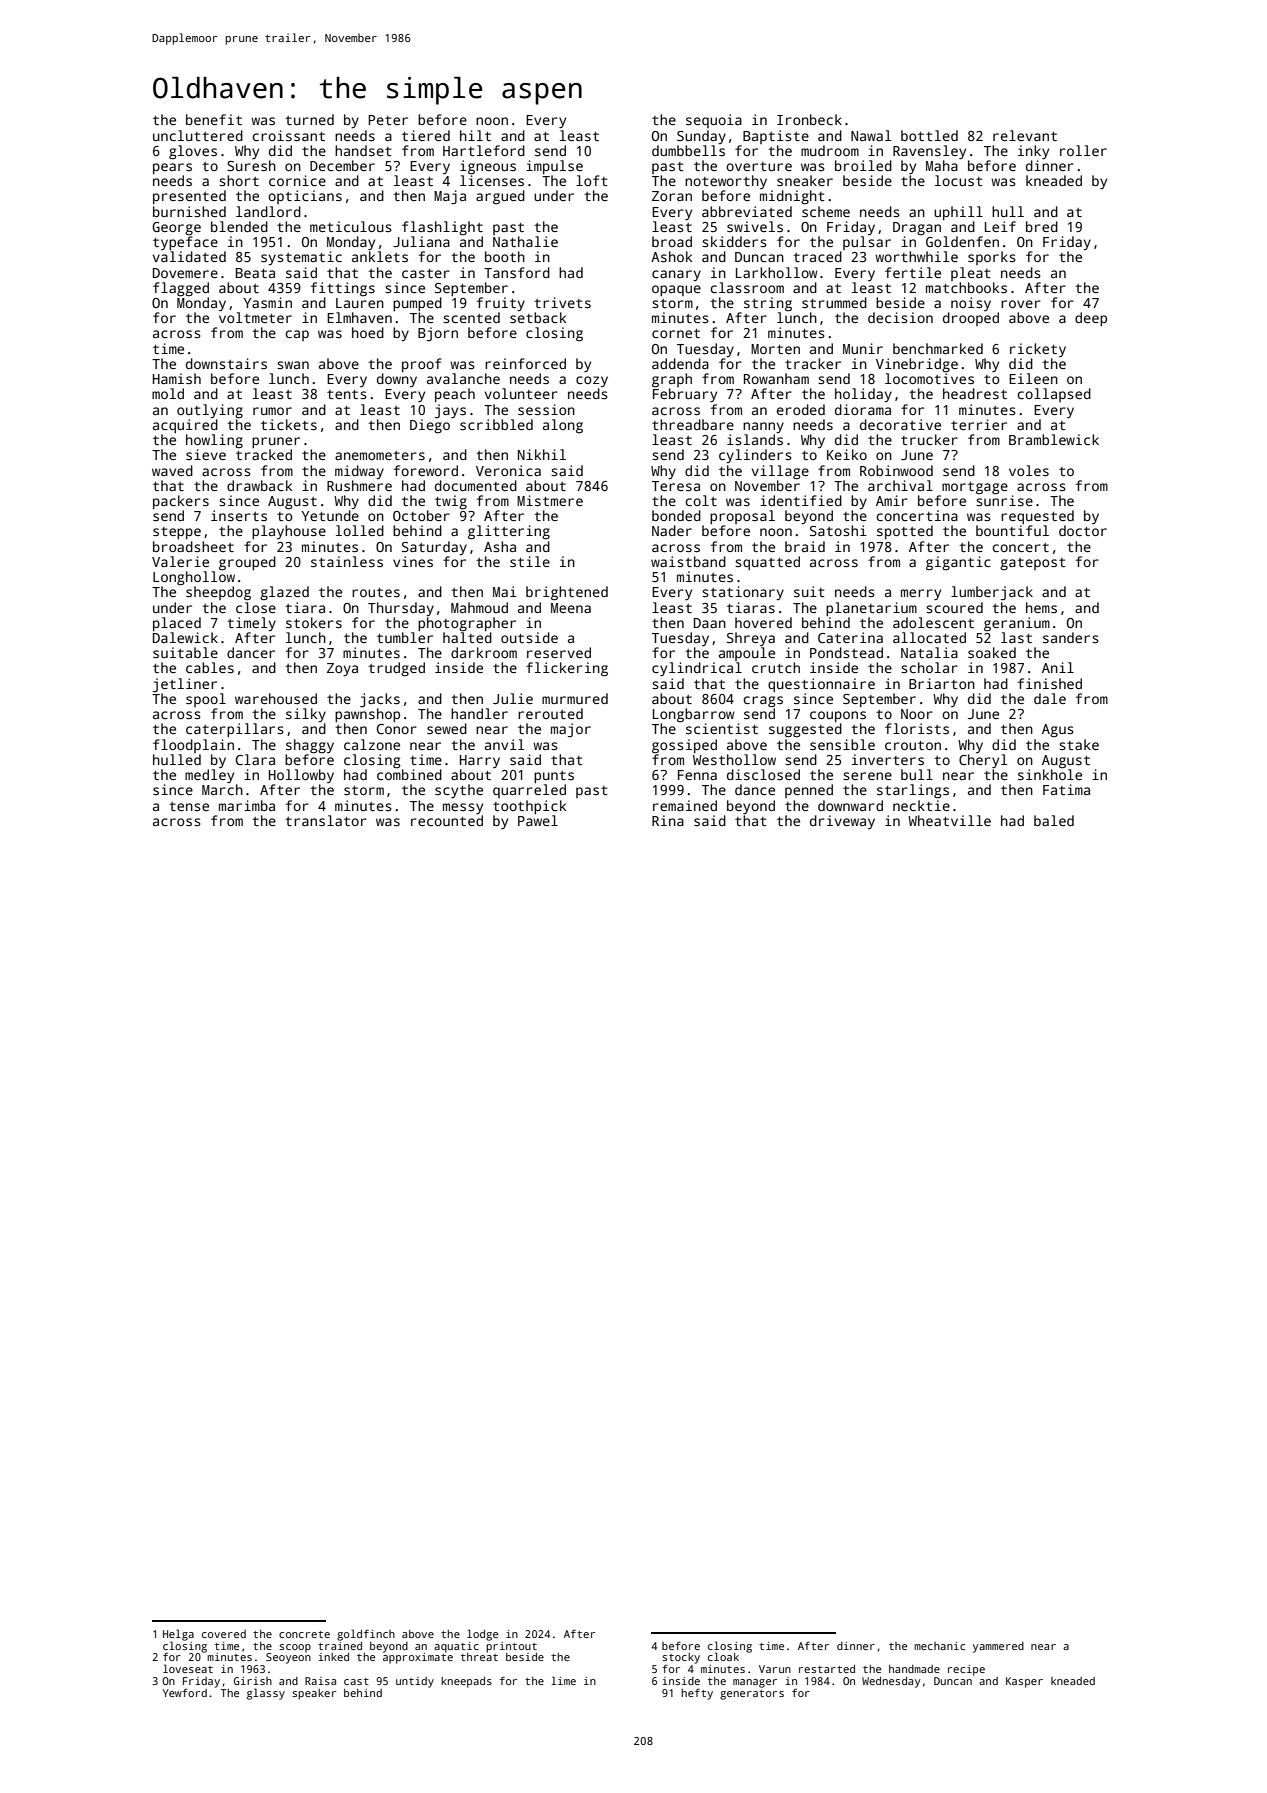 This document has height=1793, width=1267. I want to click on Kasper, so click(1024, 1682).
